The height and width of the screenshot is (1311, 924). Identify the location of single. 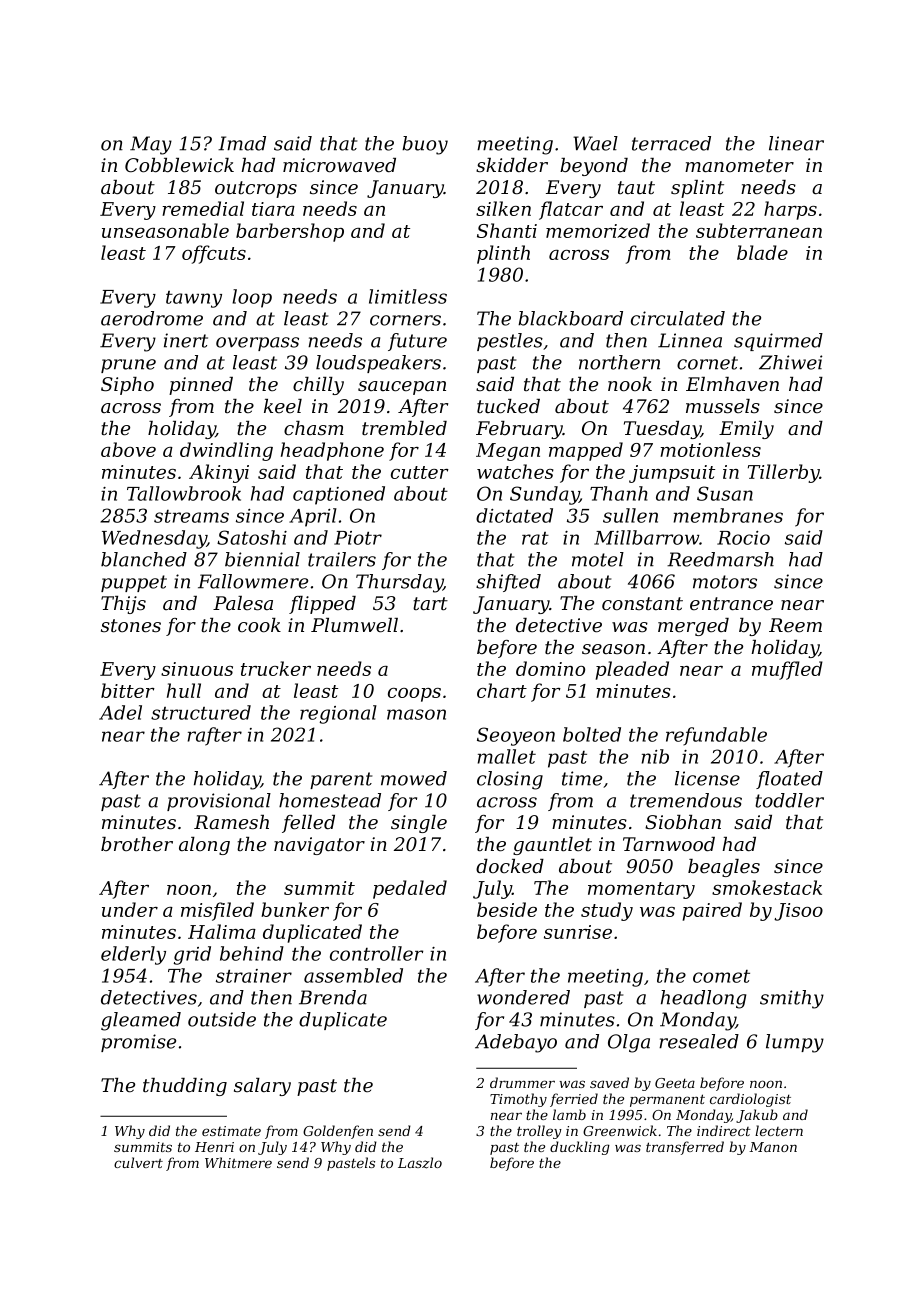
(419, 824).
